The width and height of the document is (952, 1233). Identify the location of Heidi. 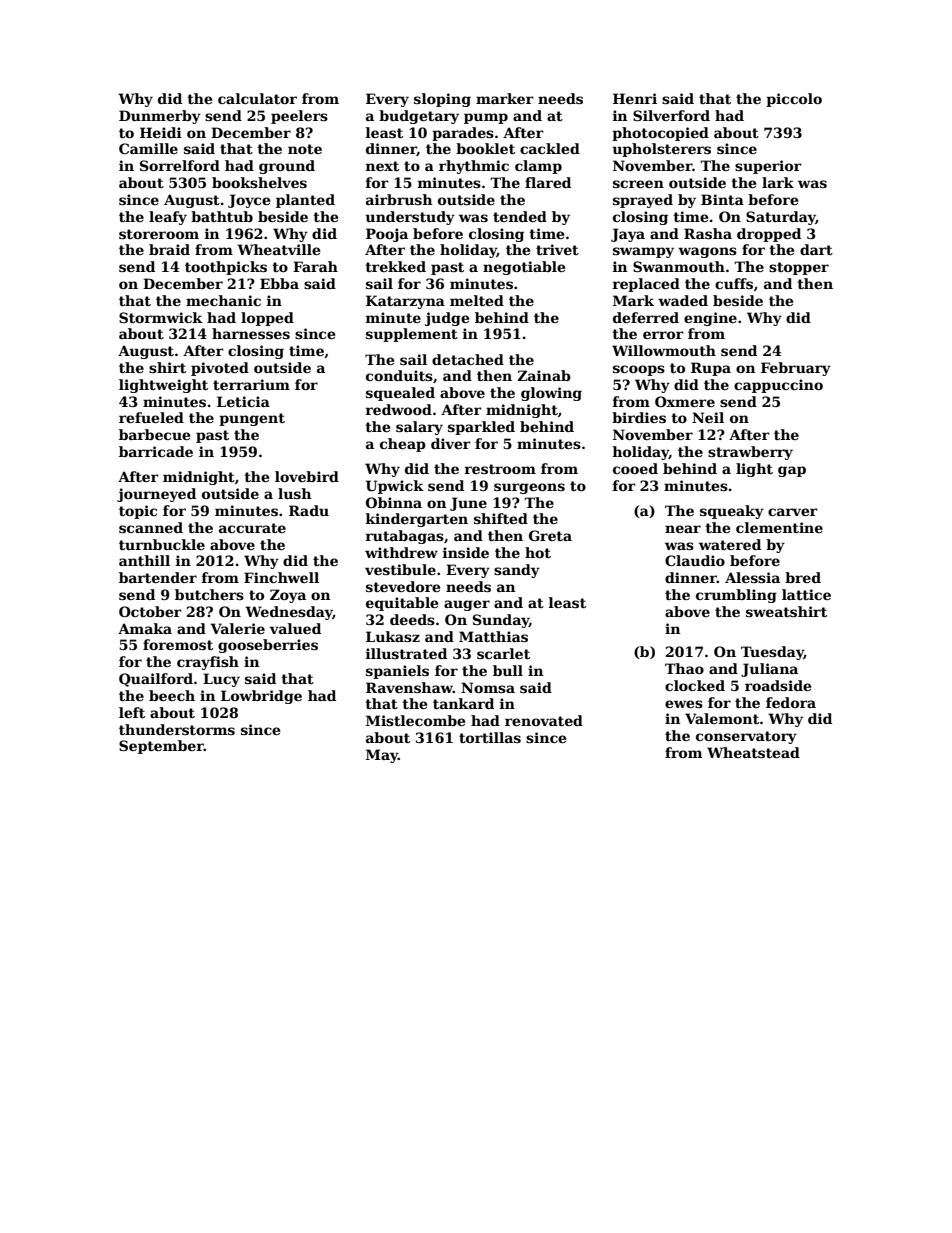
(161, 132).
